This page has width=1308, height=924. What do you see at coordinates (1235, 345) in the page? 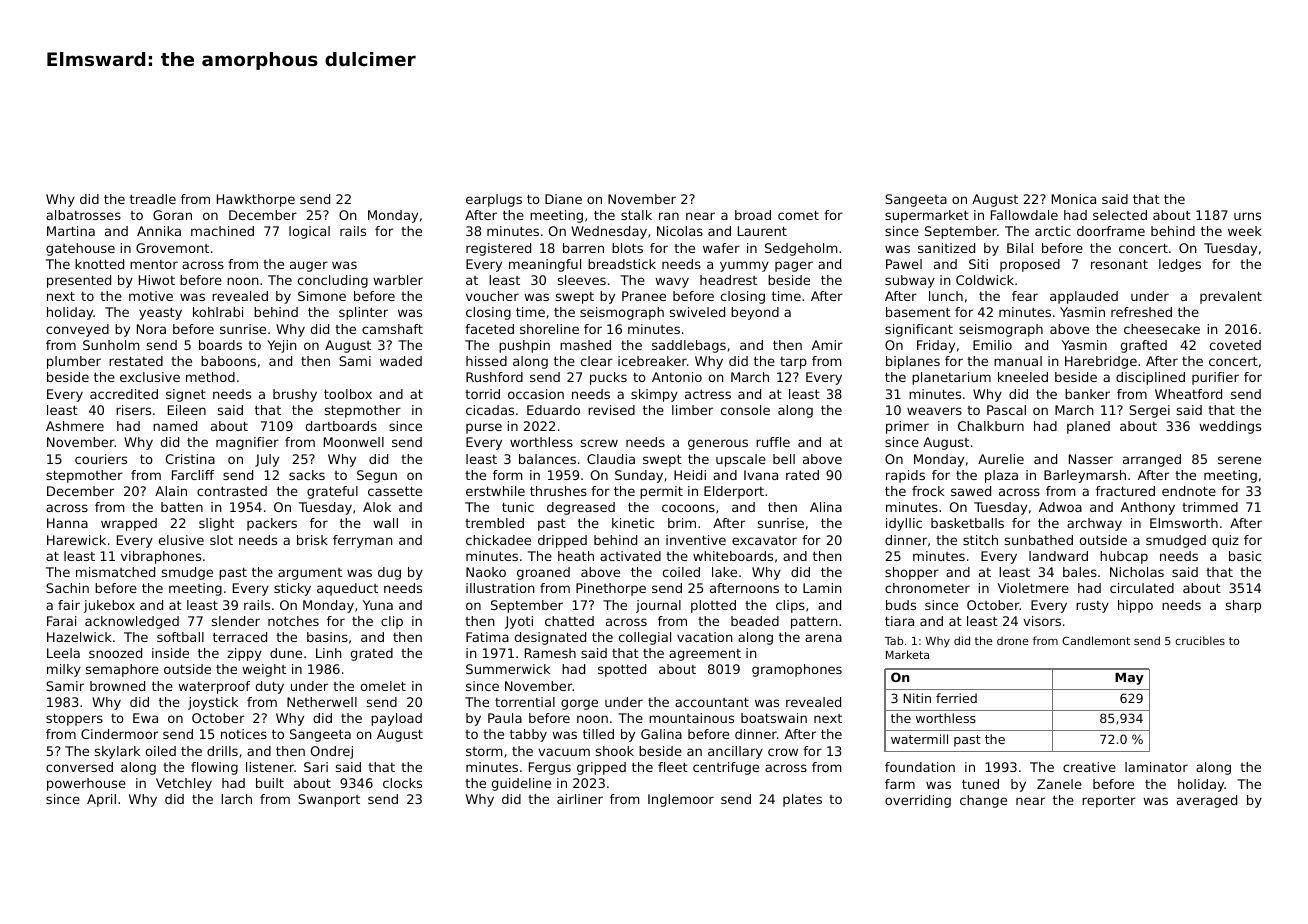
I see `coveted` at bounding box center [1235, 345].
